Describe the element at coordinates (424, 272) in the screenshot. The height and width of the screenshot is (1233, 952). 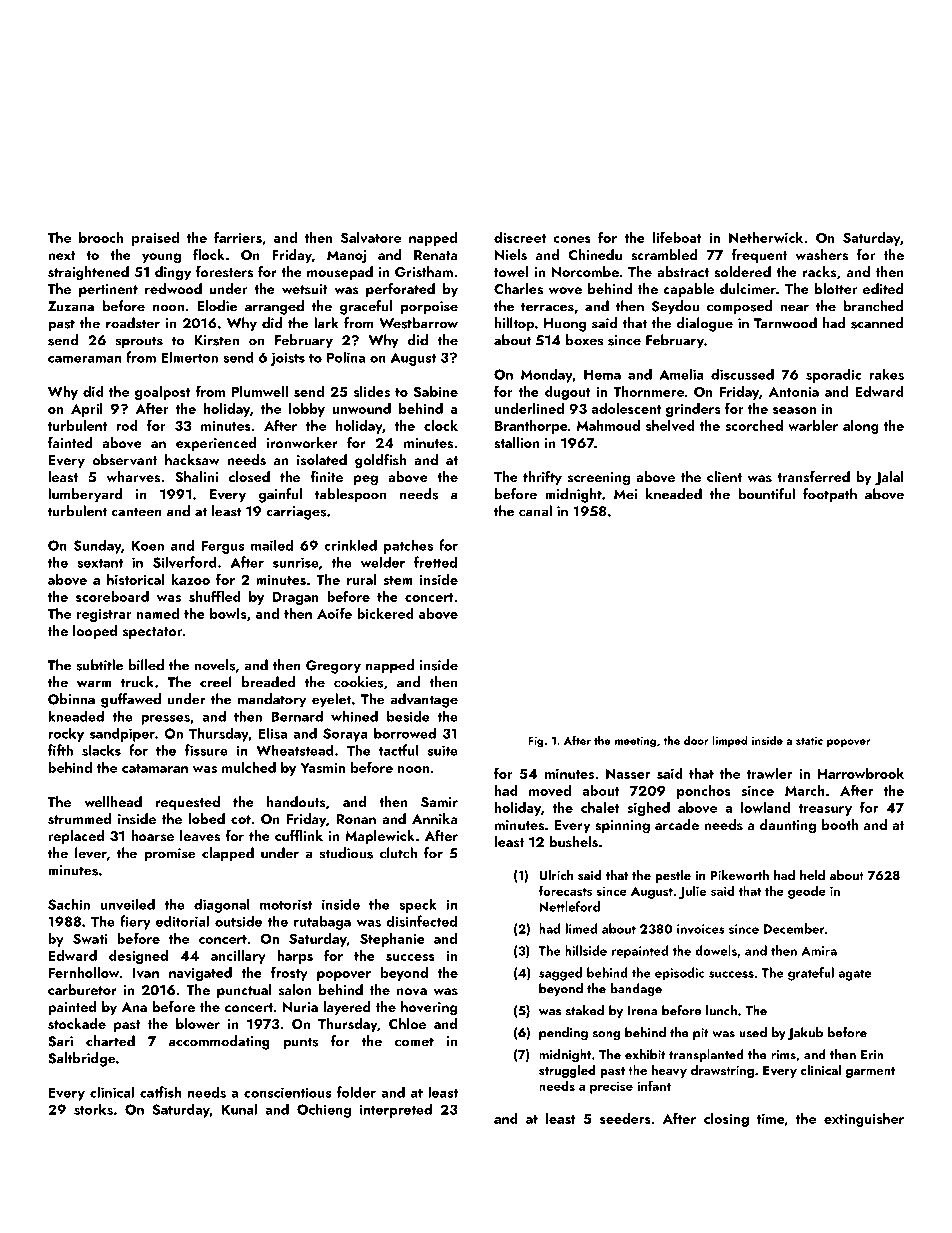
I see `Gristham` at that location.
